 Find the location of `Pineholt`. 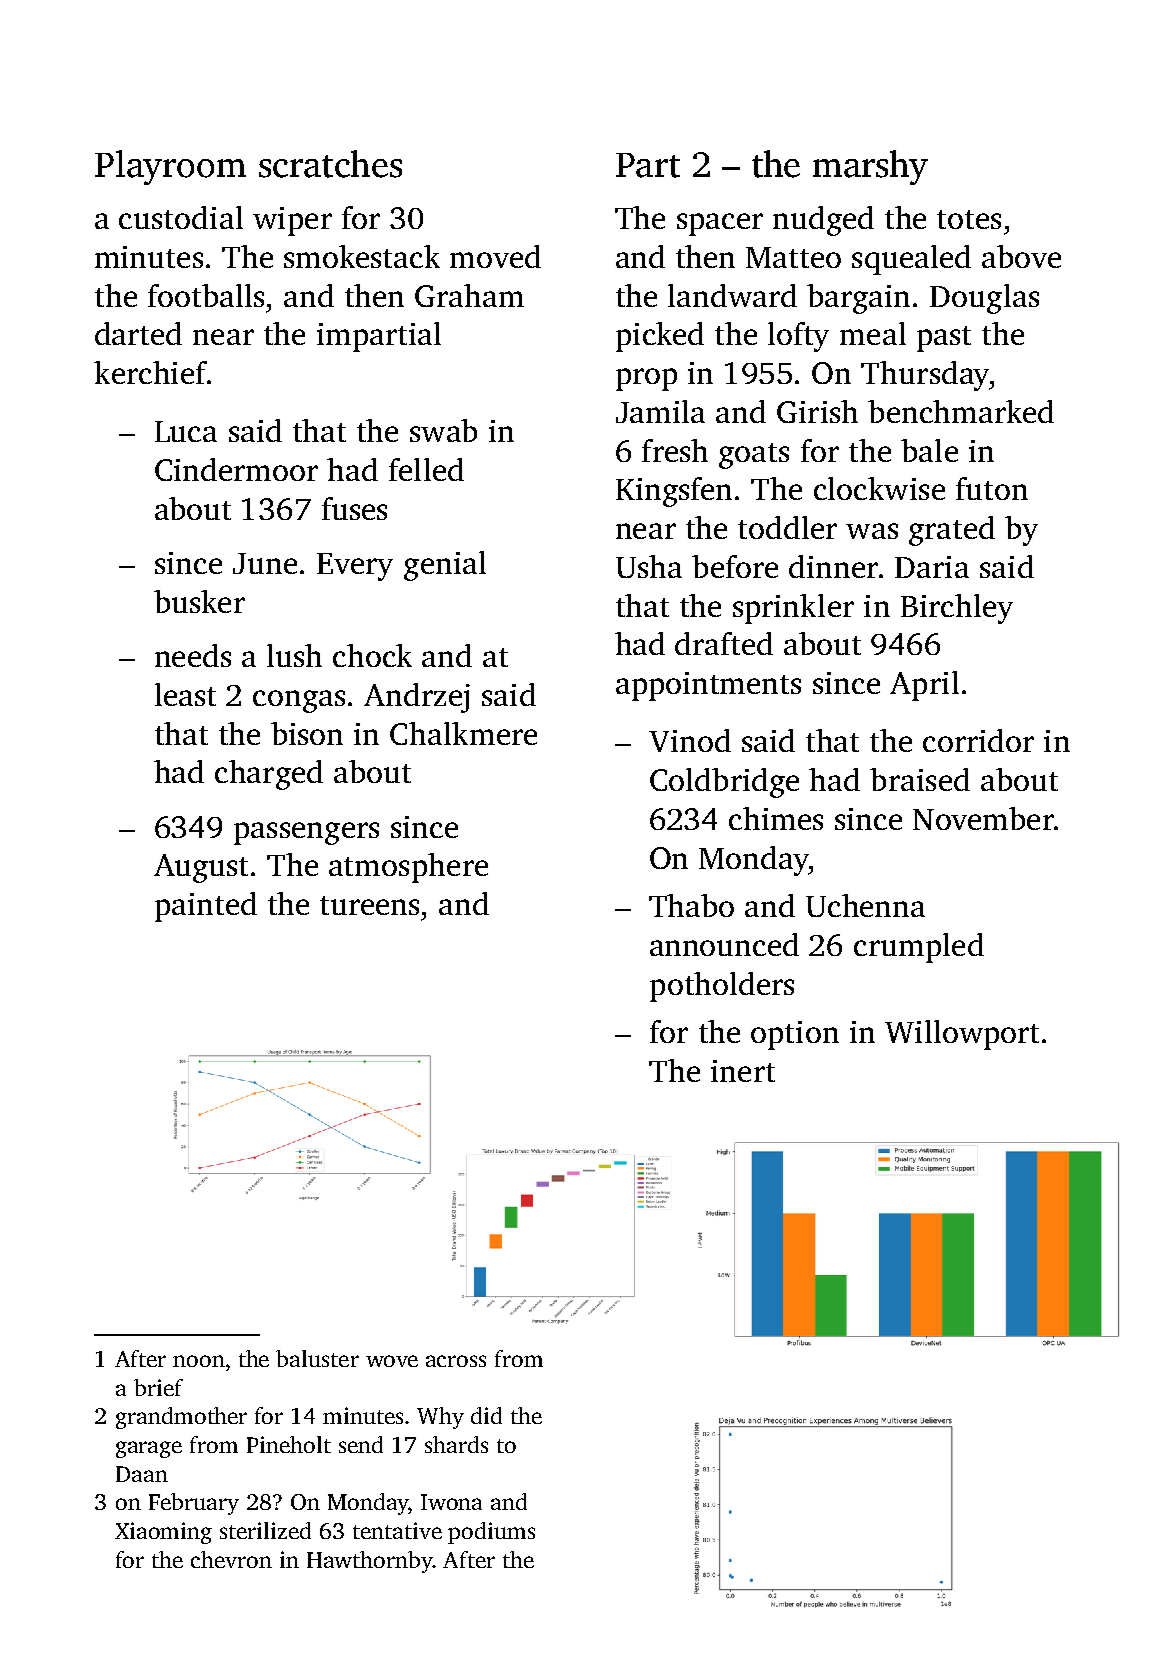

Pineholt is located at coordinates (289, 1444).
